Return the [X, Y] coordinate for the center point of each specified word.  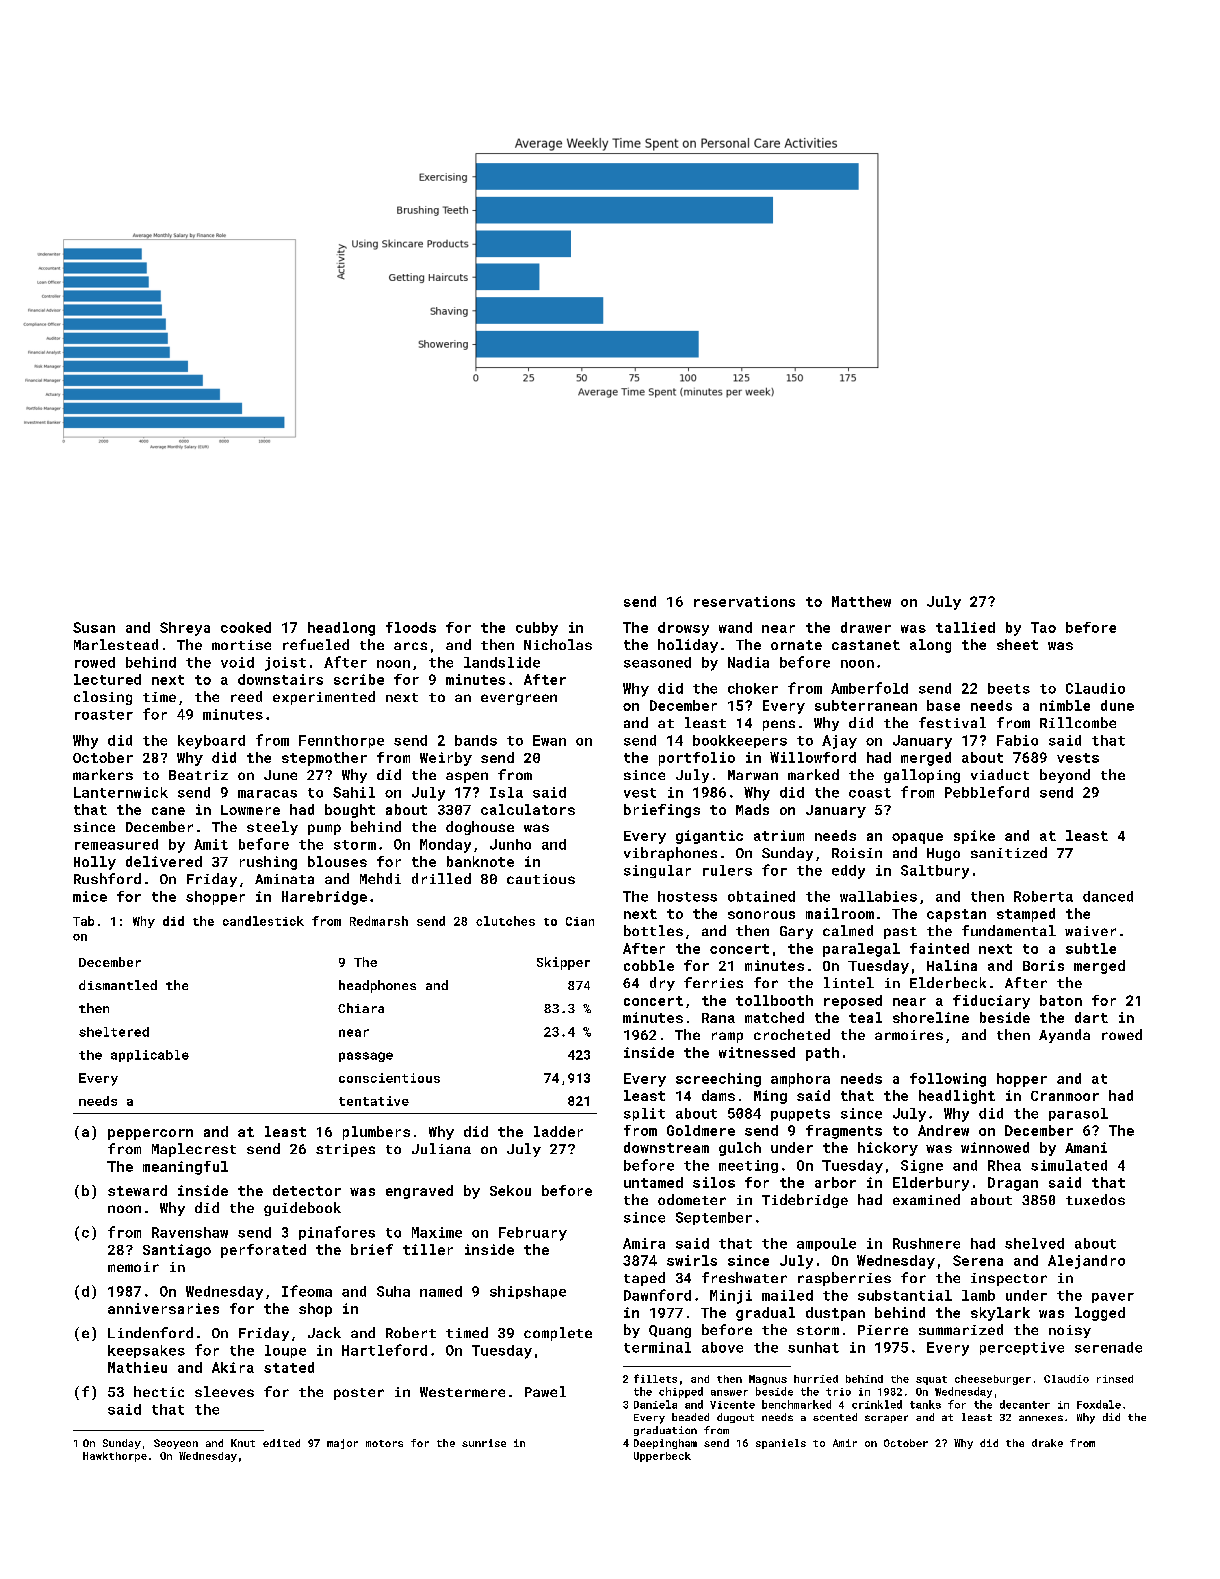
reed [246, 696]
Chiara [361, 1008]
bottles [653, 930]
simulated [1069, 1165]
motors [384, 1443]
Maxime [437, 1232]
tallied [965, 627]
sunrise [484, 1443]
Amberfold [869, 688]
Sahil [354, 792]
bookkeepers [740, 741]
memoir [133, 1267]
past [900, 933]
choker [753, 688]
